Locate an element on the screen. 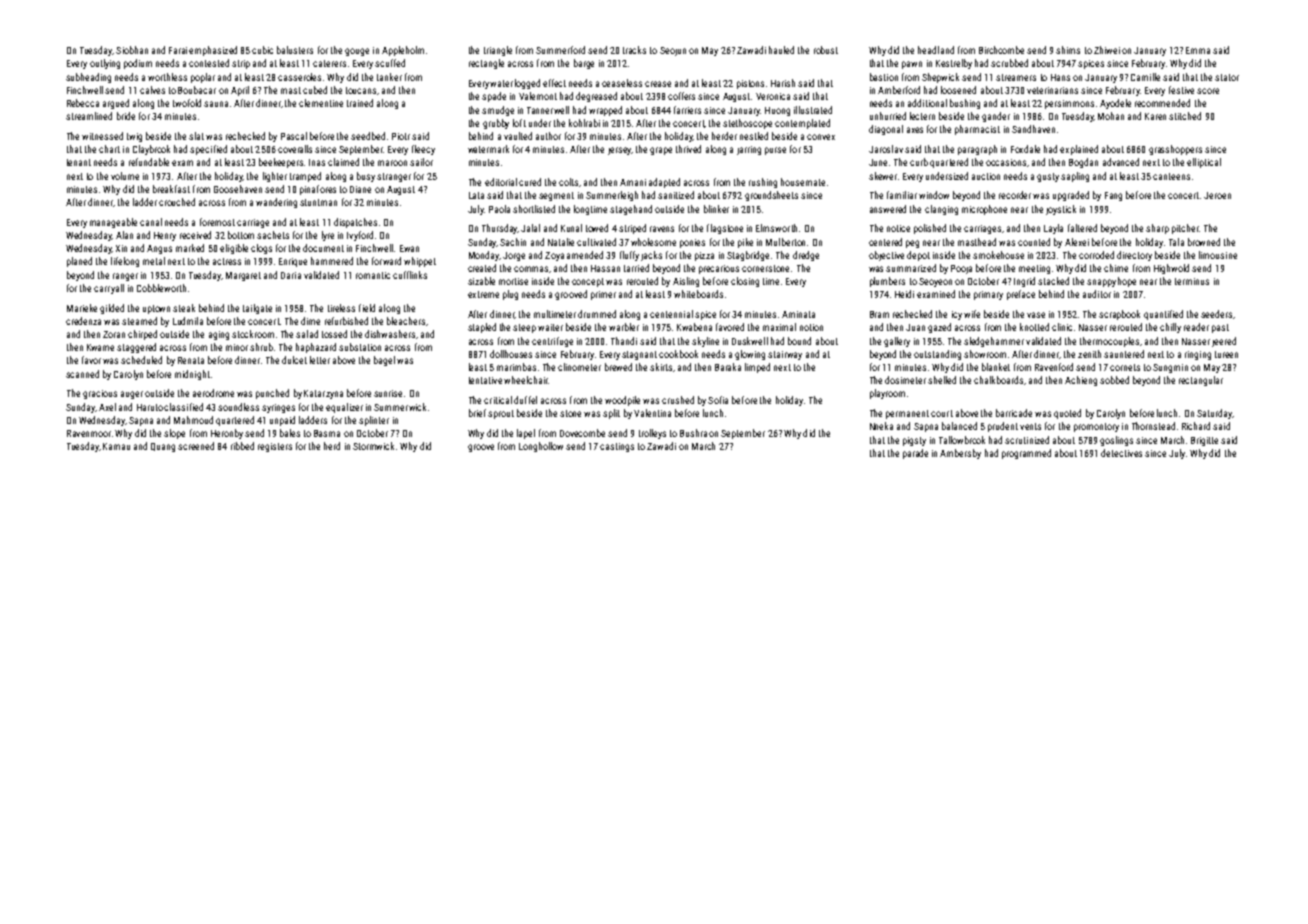  Claybrook is located at coordinates (151, 150).
